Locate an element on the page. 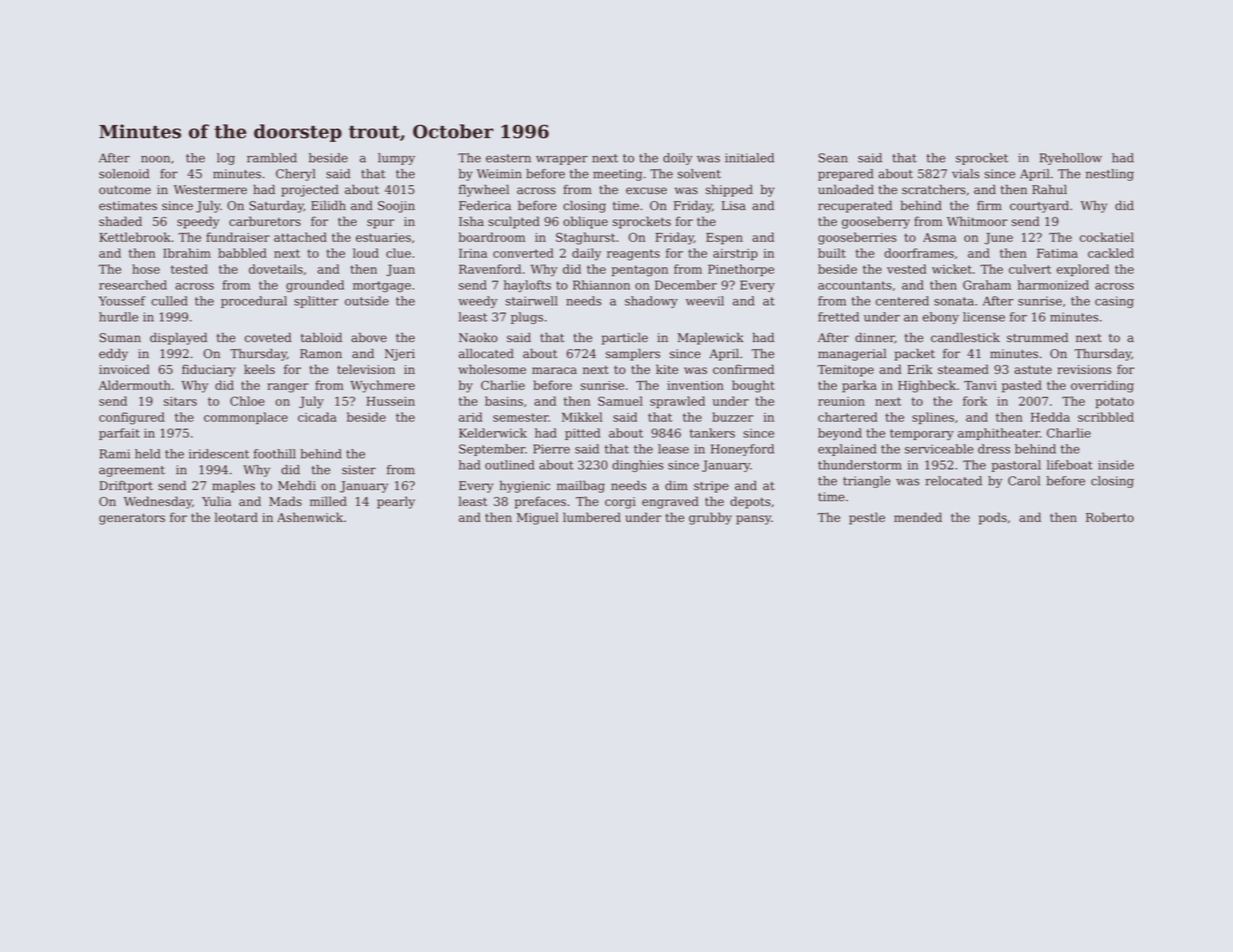  oblique is located at coordinates (585, 222).
